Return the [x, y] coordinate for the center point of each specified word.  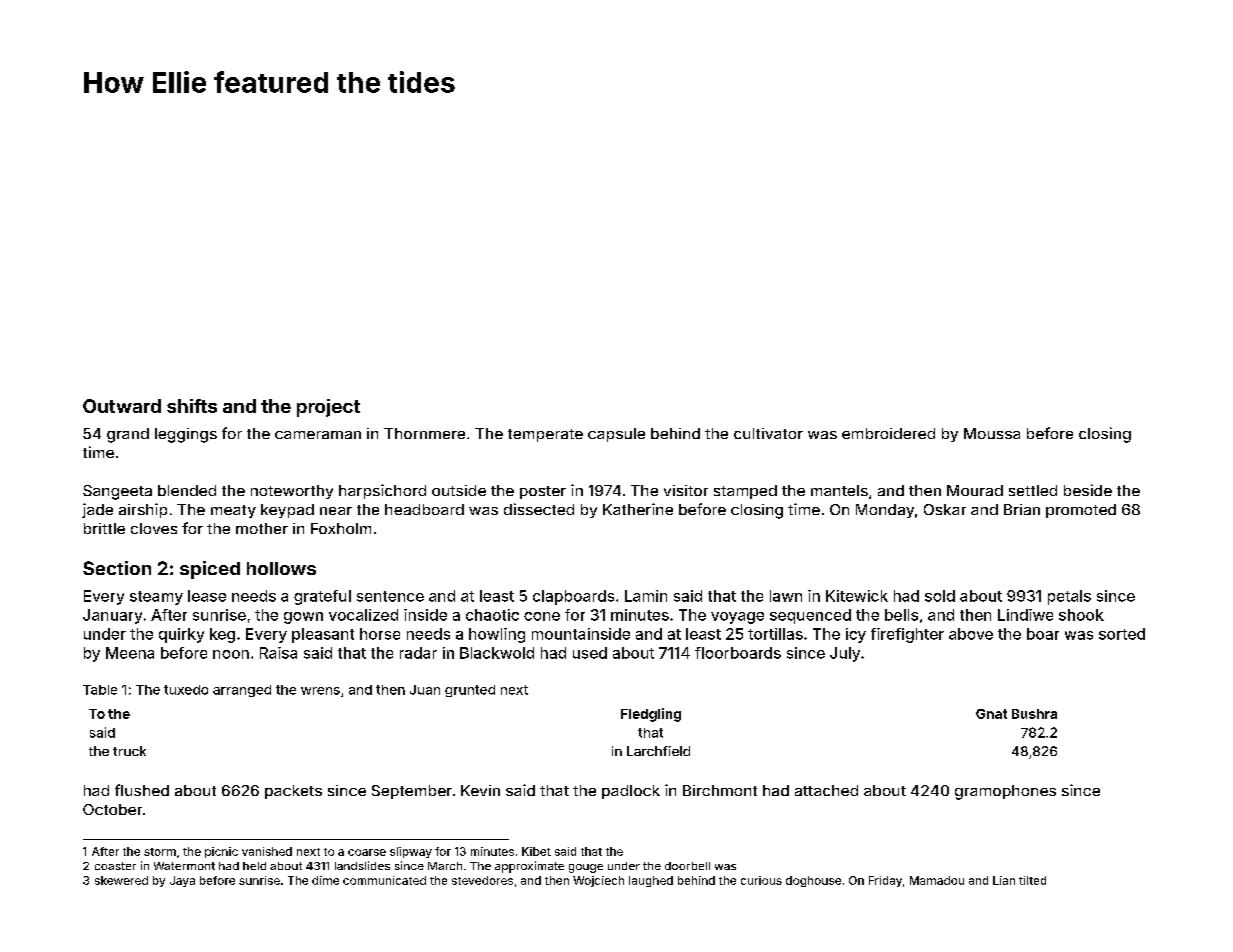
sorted [1122, 634]
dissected [539, 509]
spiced [210, 570]
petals [1069, 597]
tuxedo [186, 690]
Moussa [992, 433]
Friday [885, 881]
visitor [686, 490]
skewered [121, 880]
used [590, 653]
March [445, 866]
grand [128, 435]
